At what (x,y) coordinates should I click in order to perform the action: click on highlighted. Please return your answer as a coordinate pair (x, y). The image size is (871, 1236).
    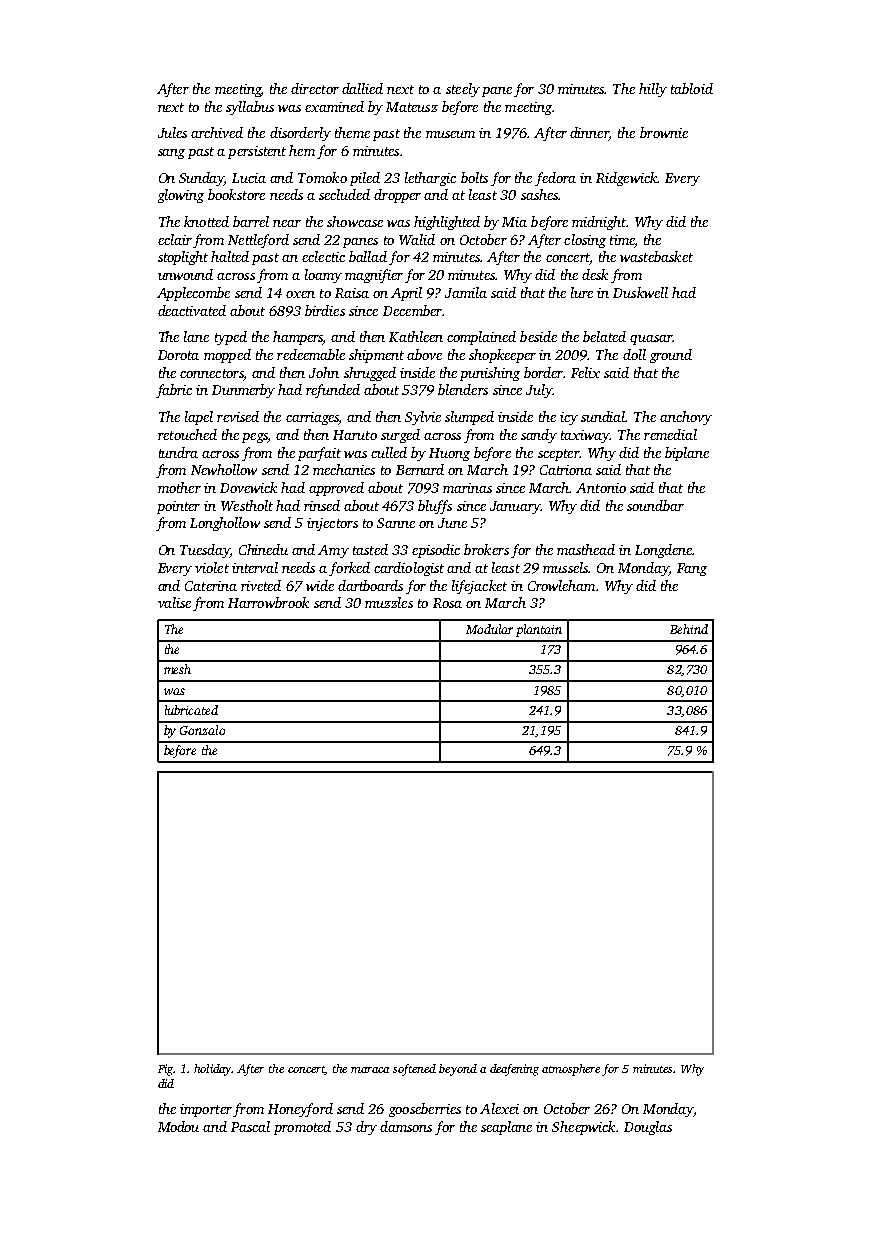
    Looking at the image, I should click on (447, 223).
